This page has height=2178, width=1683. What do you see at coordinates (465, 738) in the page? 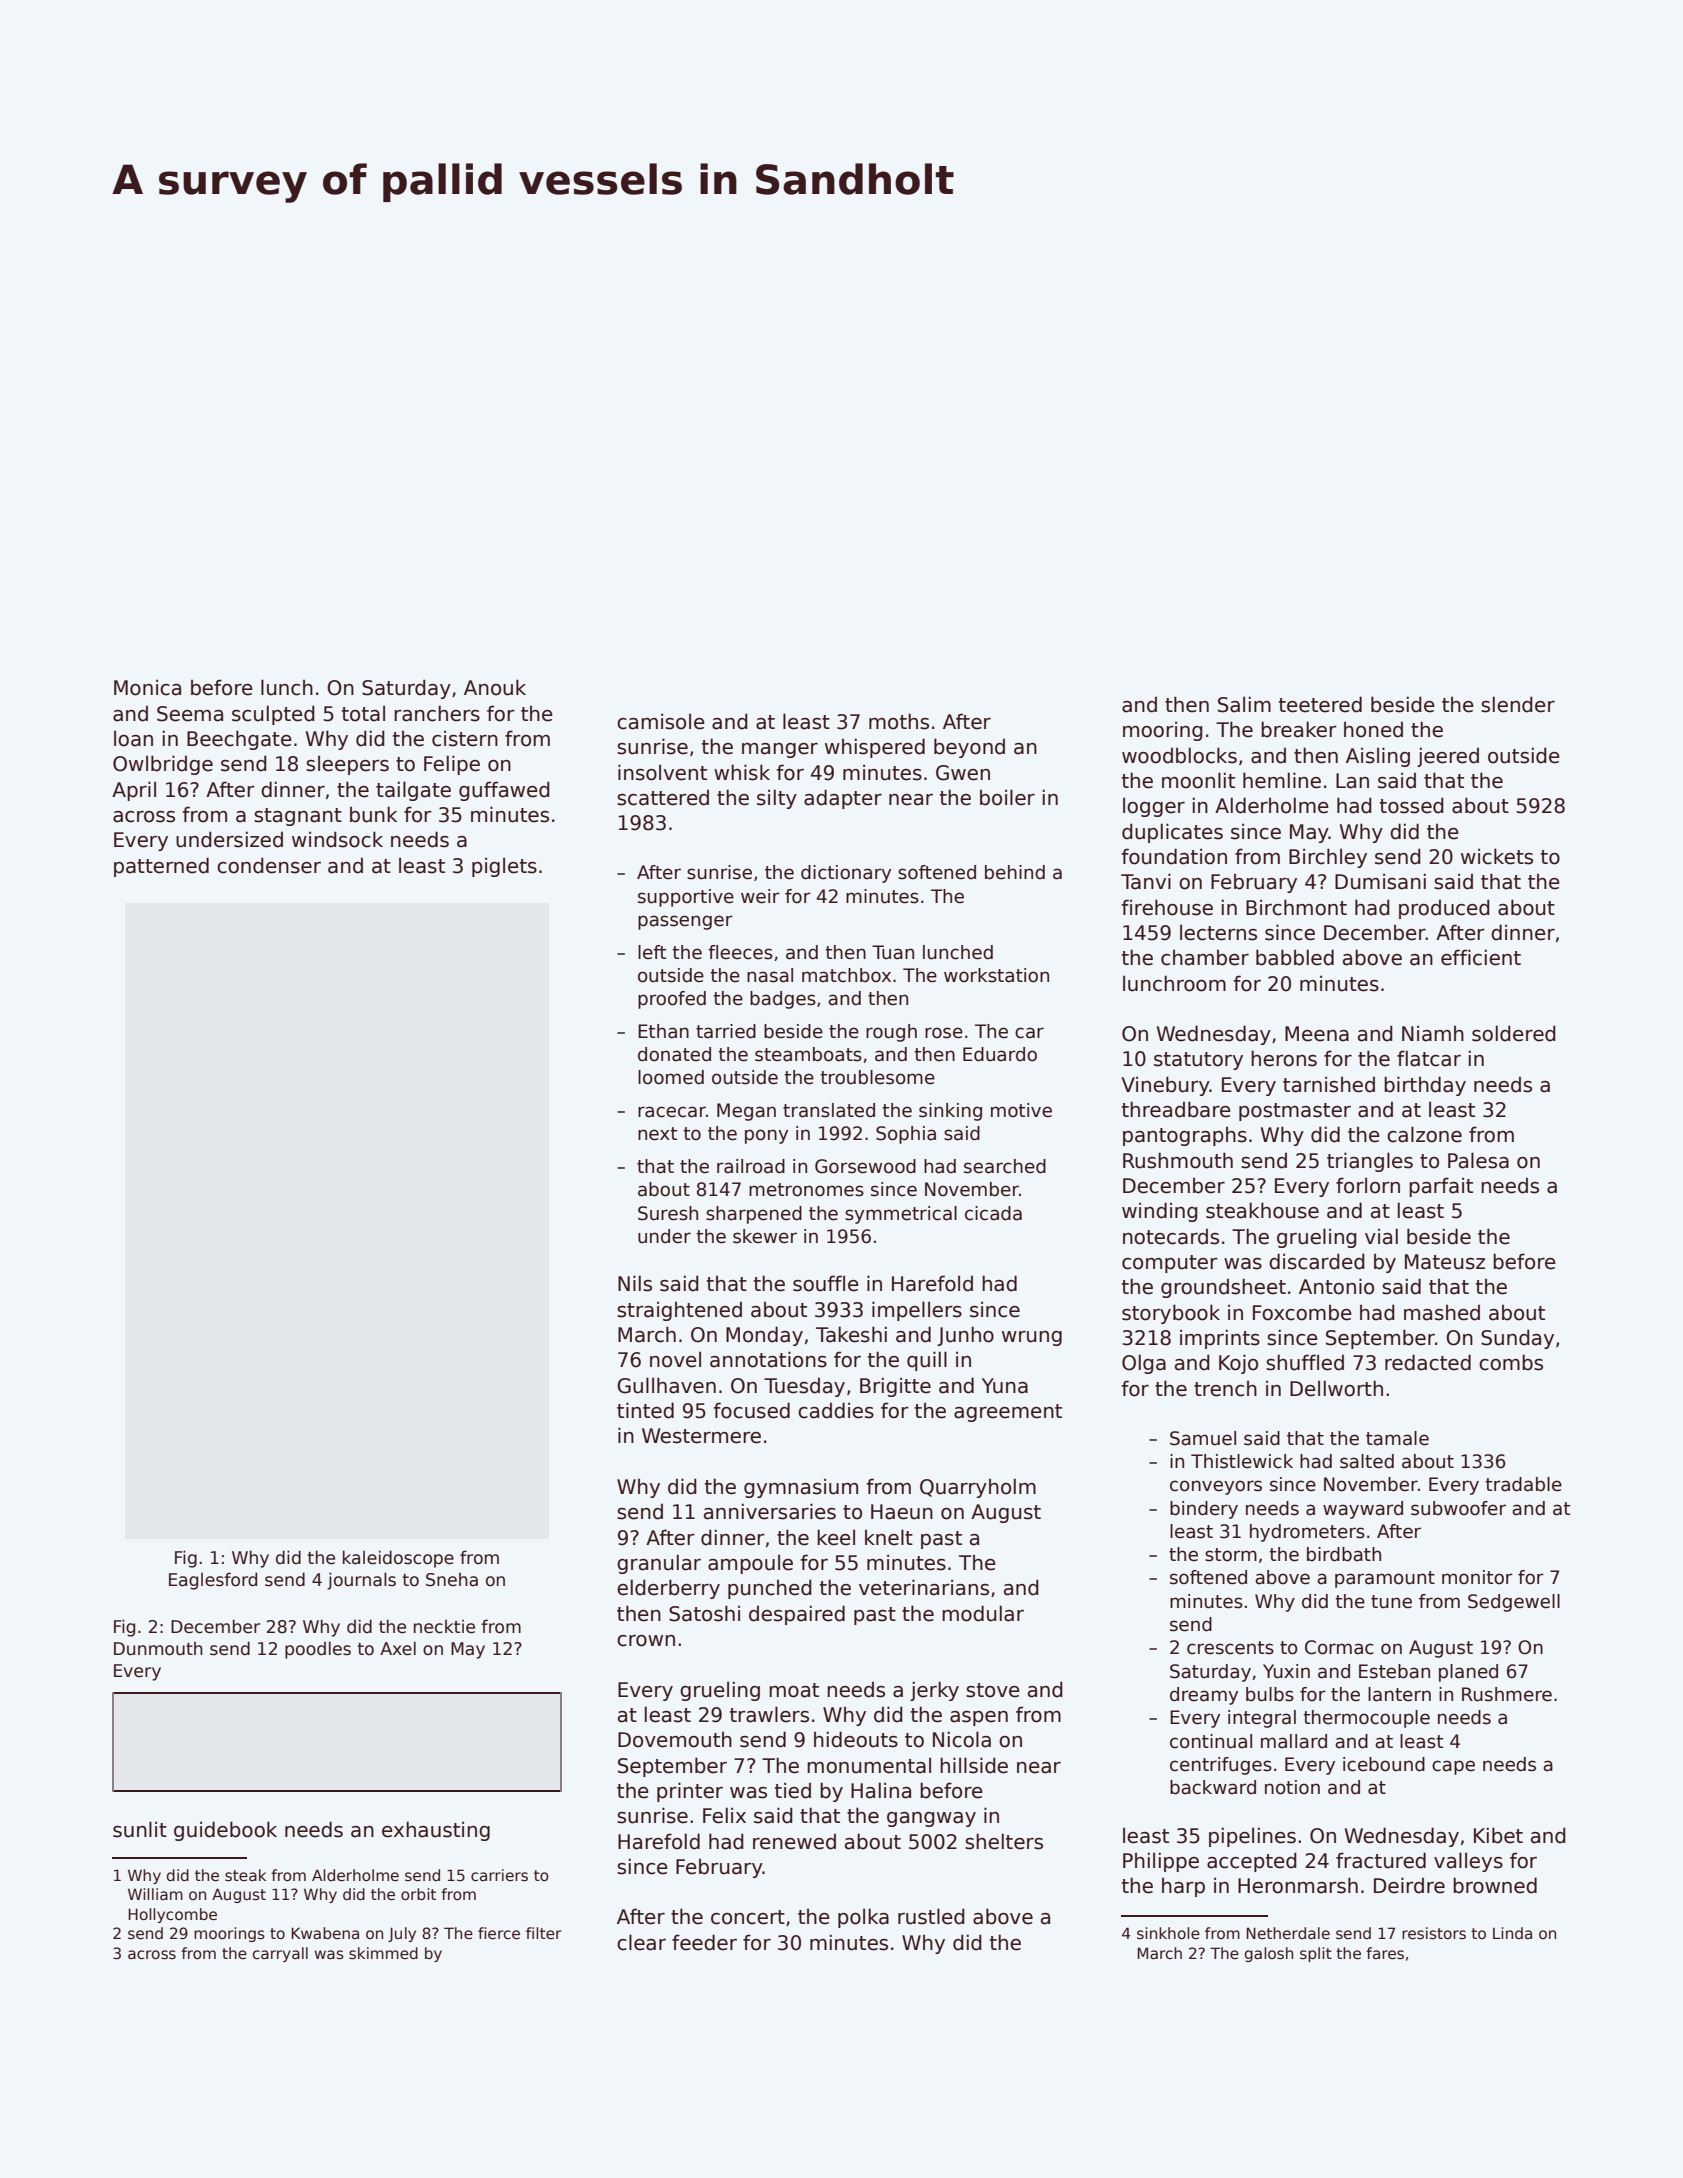
I see `cistern` at bounding box center [465, 738].
